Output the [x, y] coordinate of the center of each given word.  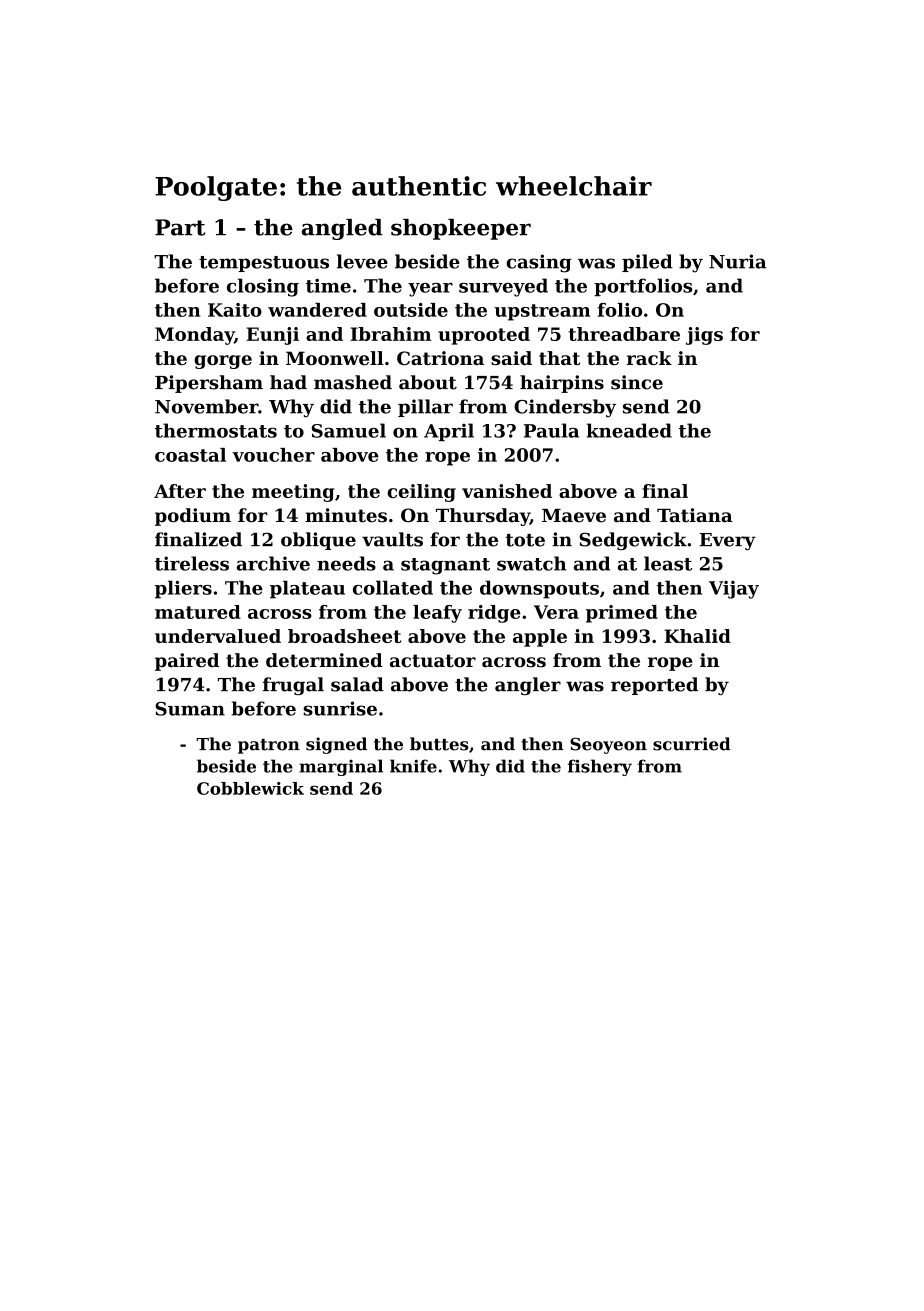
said [511, 358]
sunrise [340, 708]
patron [269, 746]
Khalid [697, 636]
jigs [704, 336]
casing [539, 263]
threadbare [624, 334]
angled [342, 229]
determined [324, 660]
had [288, 382]
